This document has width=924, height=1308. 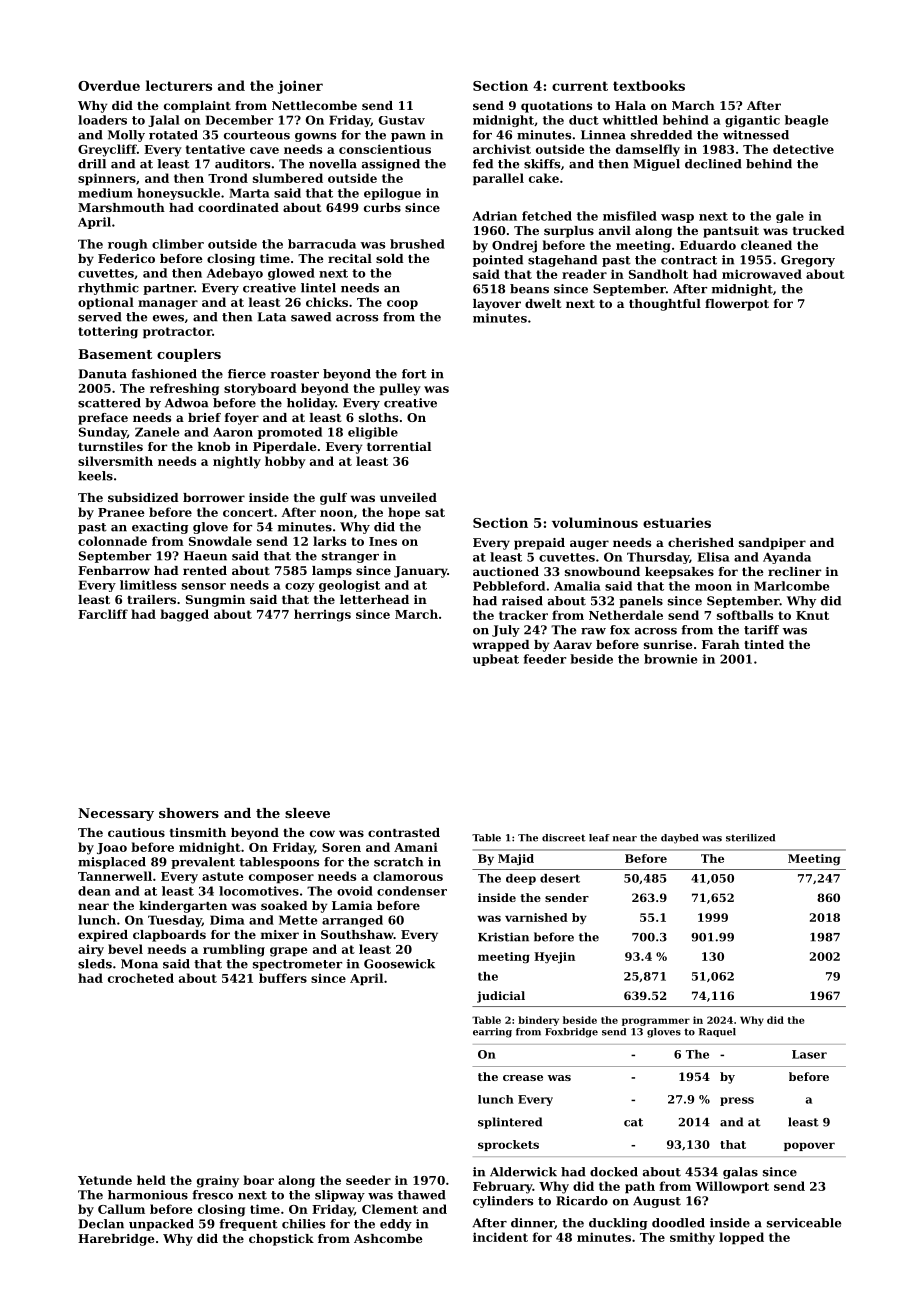 What do you see at coordinates (92, 164) in the document?
I see `drill` at bounding box center [92, 164].
